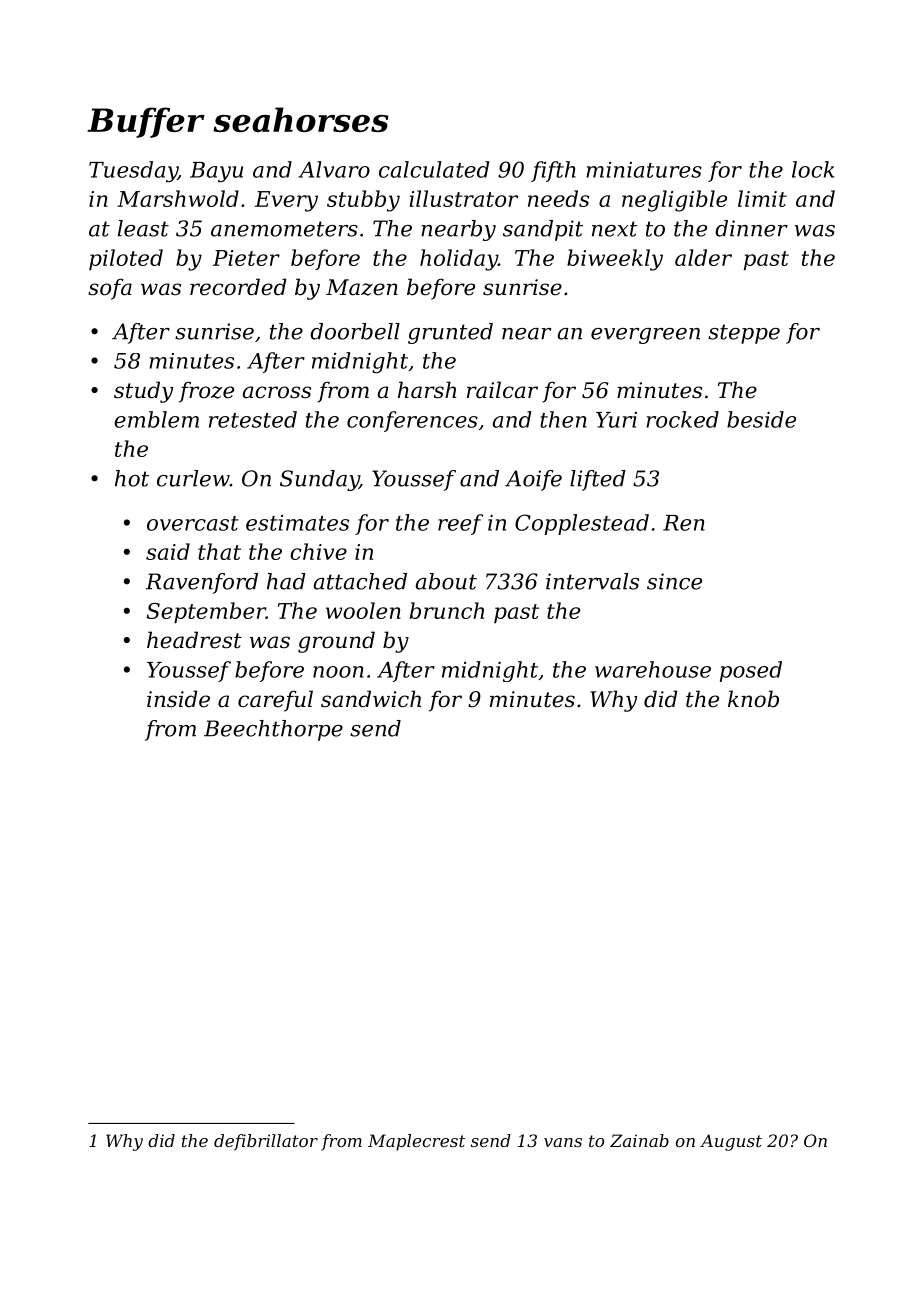 This page has height=1311, width=924. What do you see at coordinates (761, 419) in the page?
I see `beside` at bounding box center [761, 419].
